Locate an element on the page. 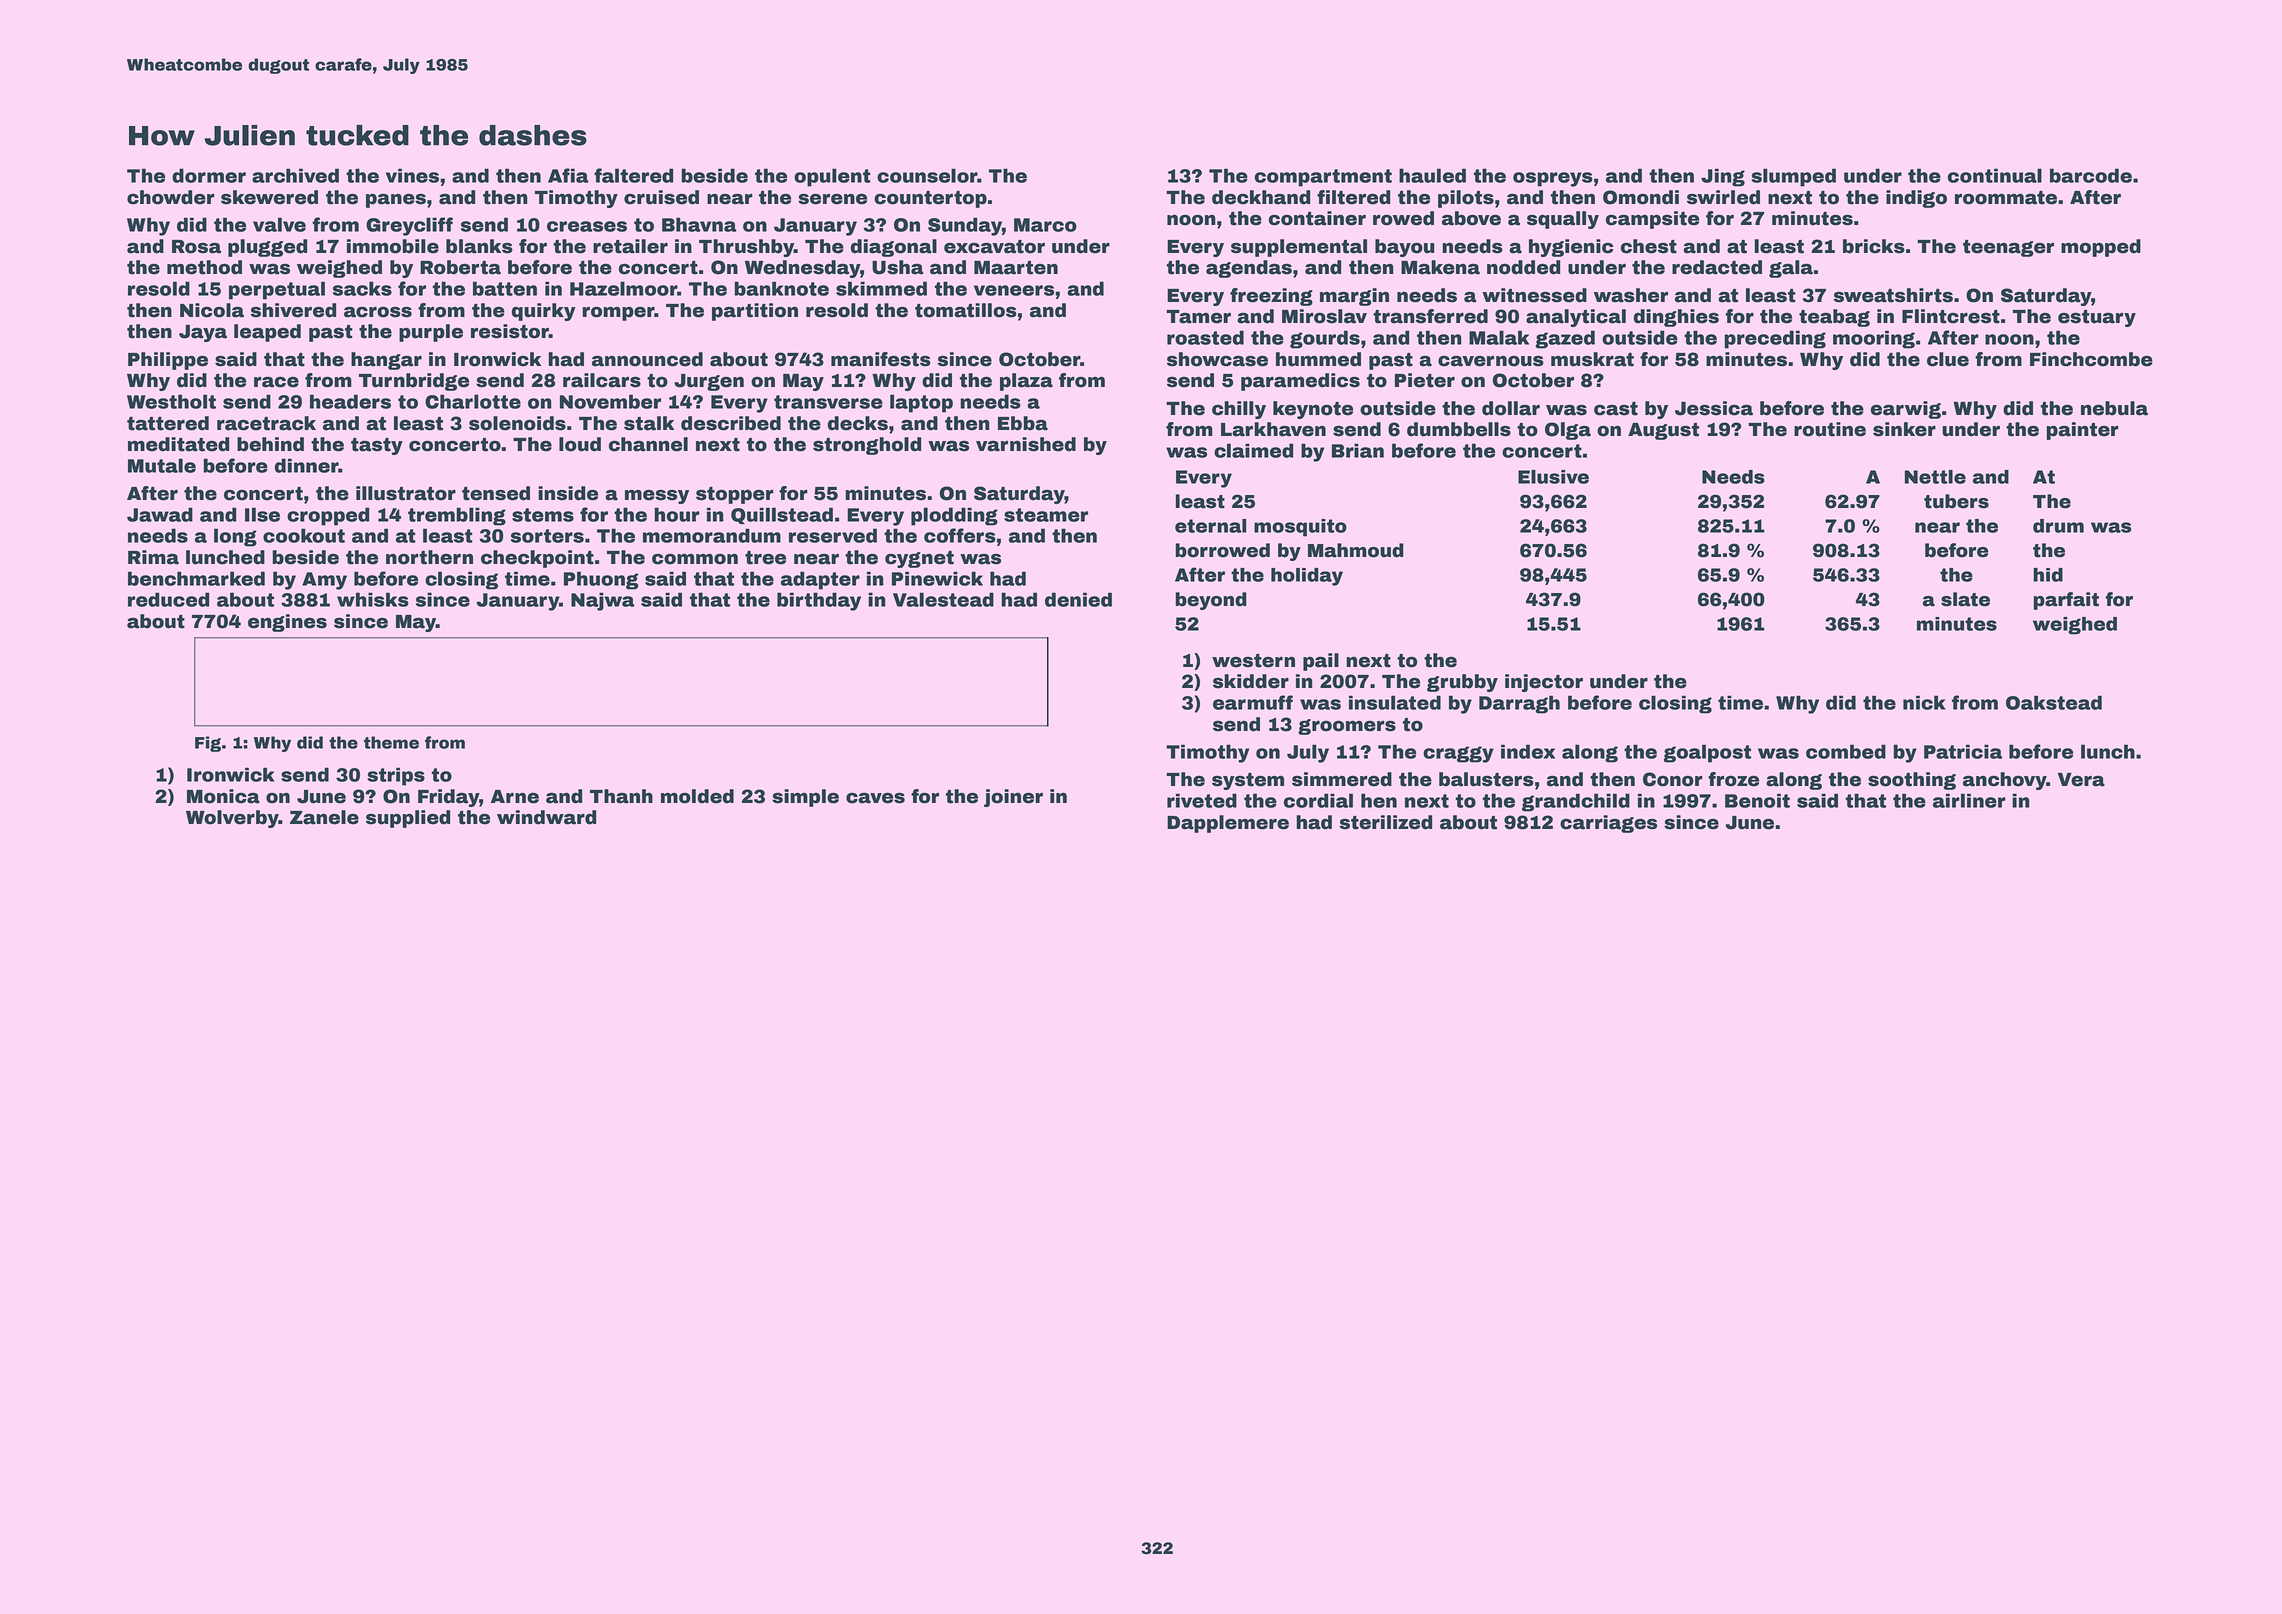  Pieter is located at coordinates (1425, 380).
